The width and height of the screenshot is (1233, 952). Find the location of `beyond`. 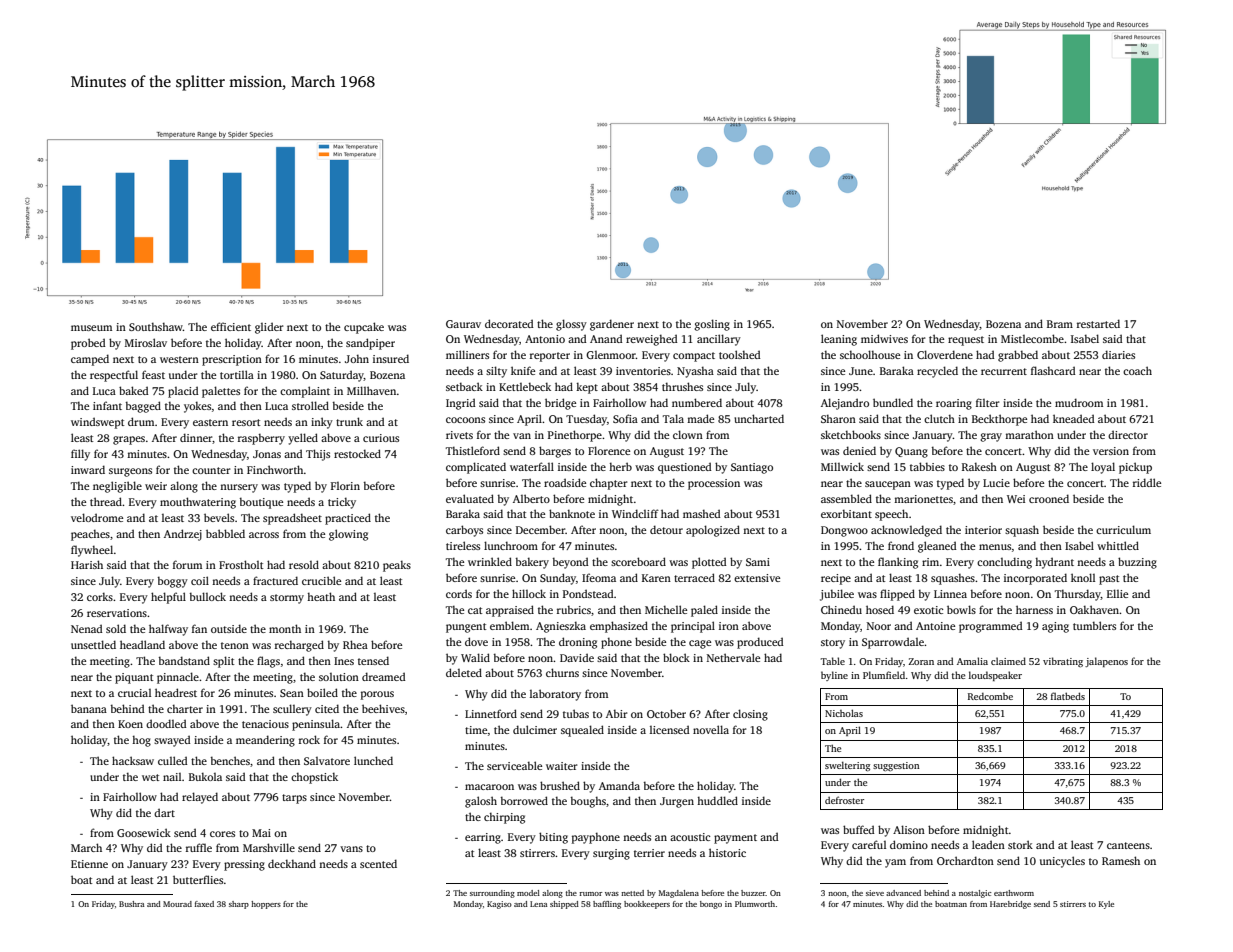

beyond is located at coordinates (571, 563).
